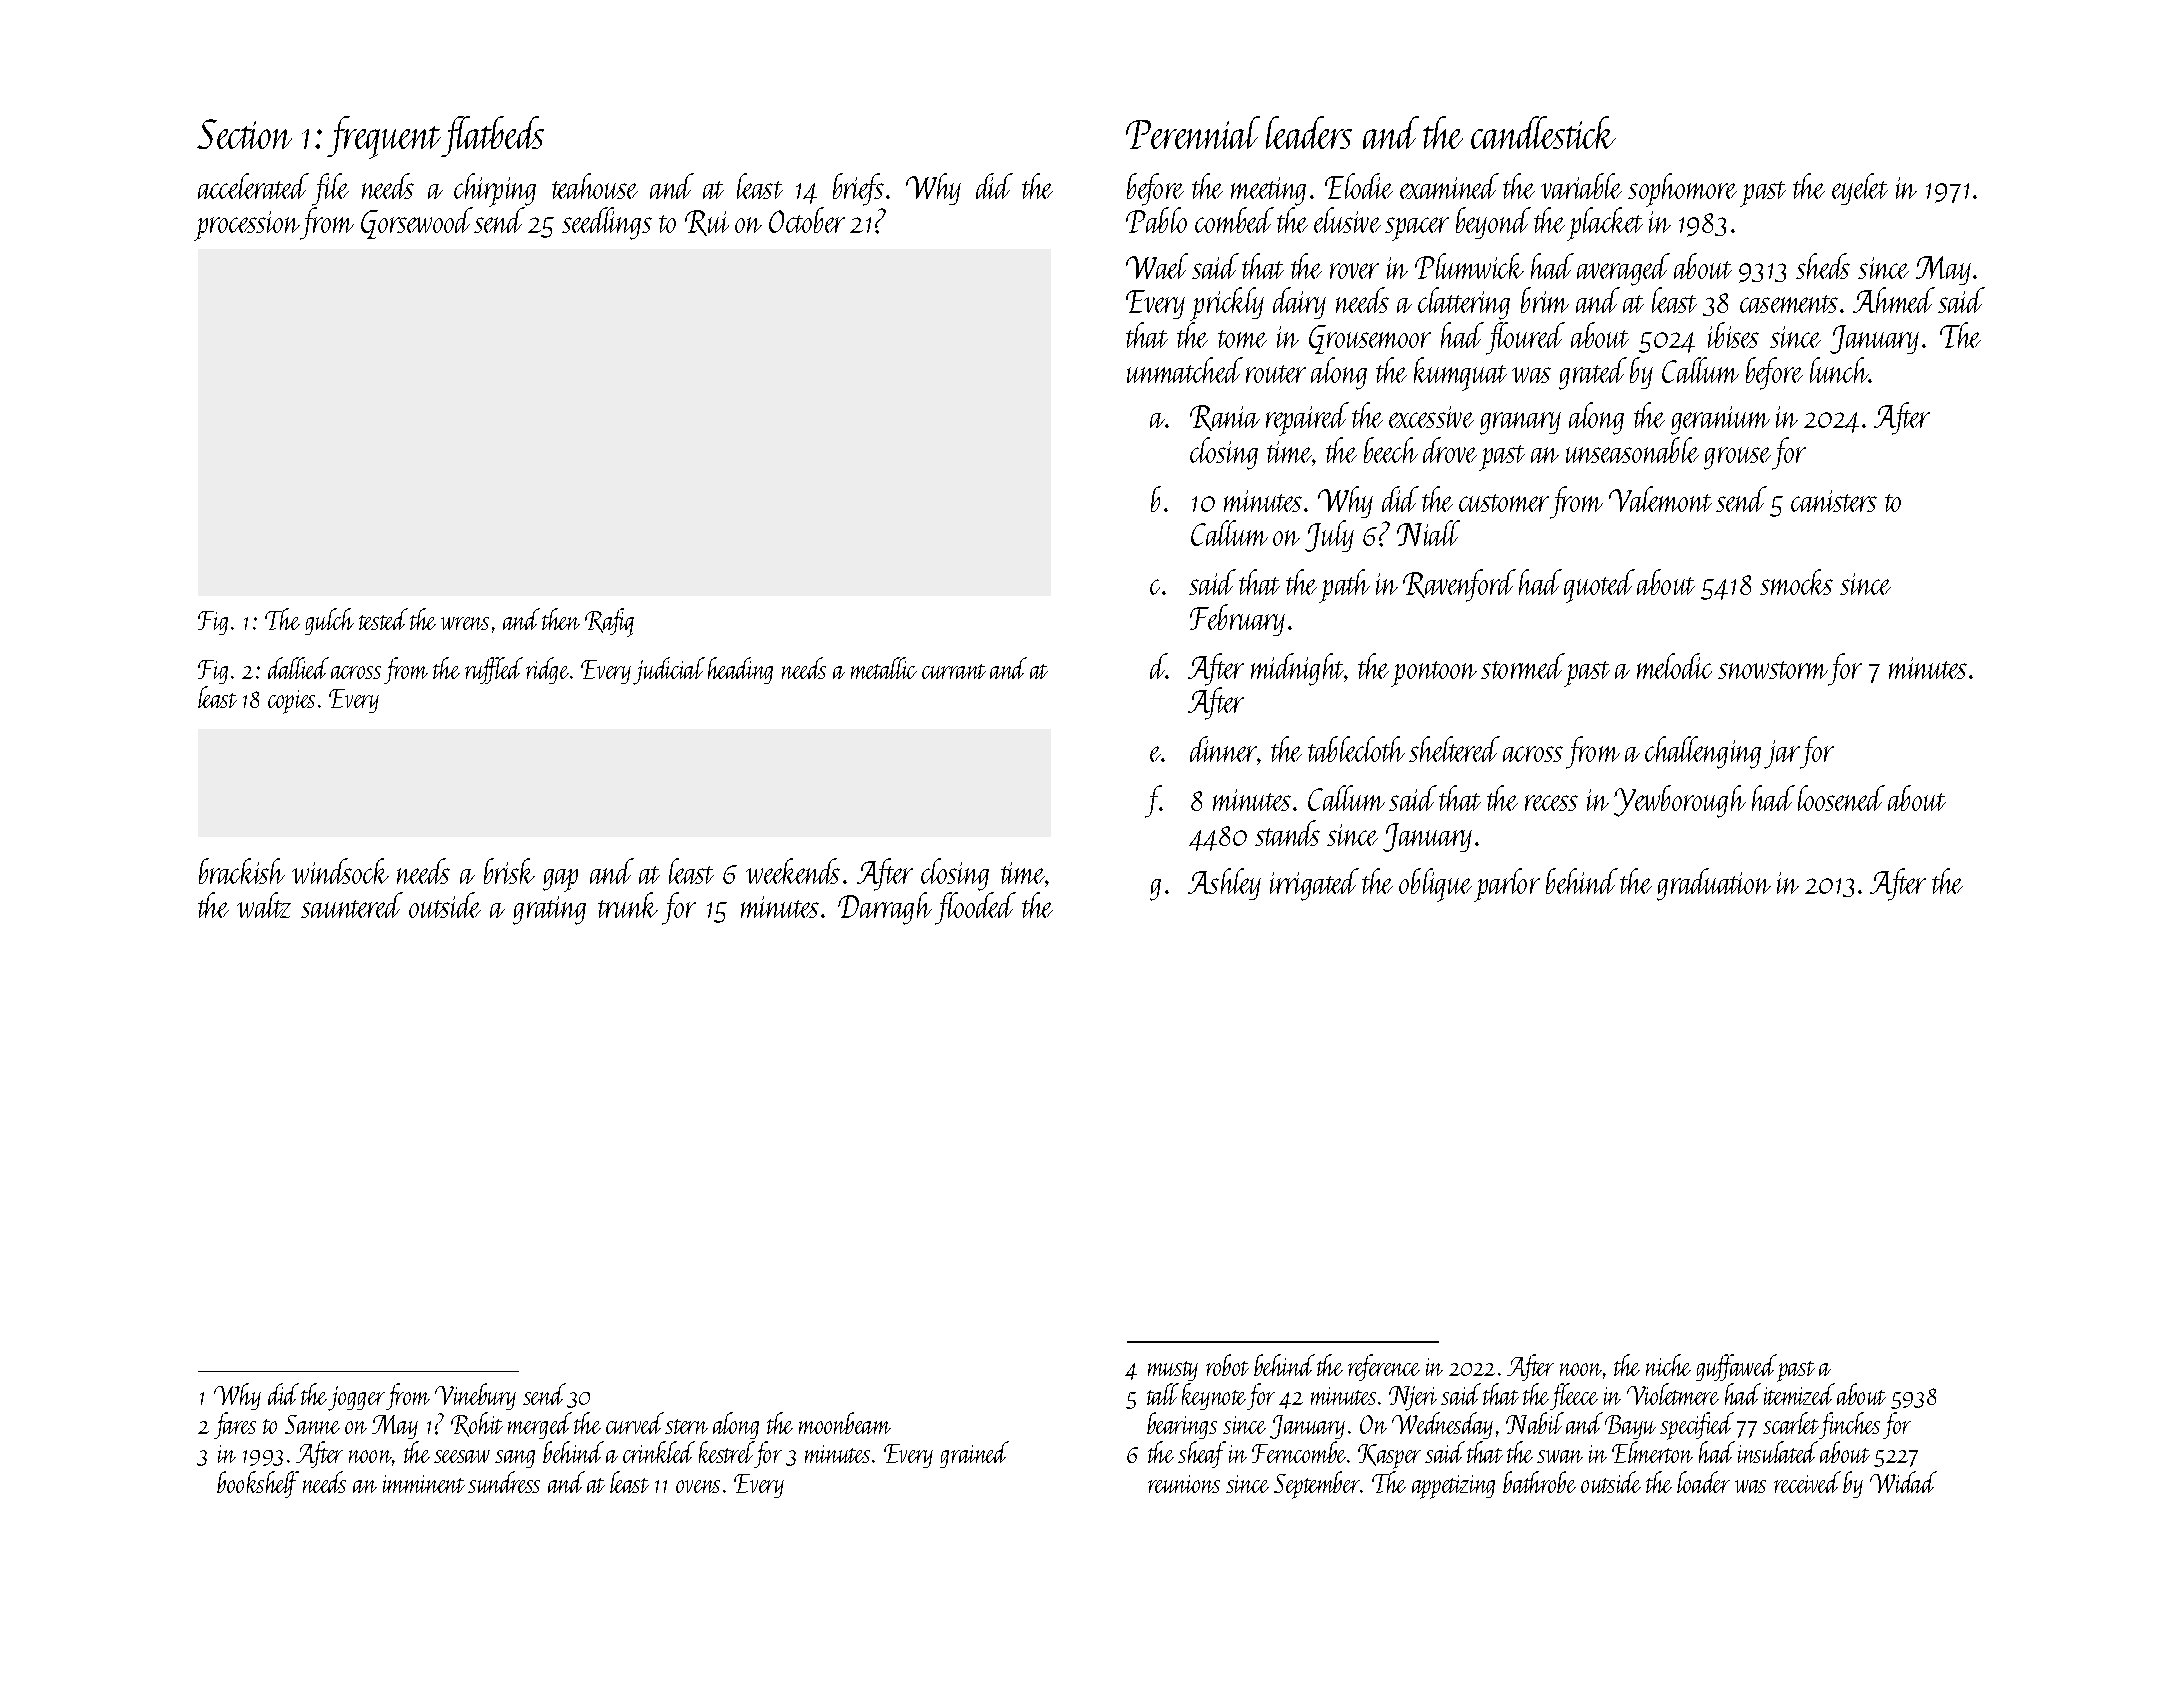  What do you see at coordinates (1227, 1365) in the document?
I see `robot` at bounding box center [1227, 1365].
